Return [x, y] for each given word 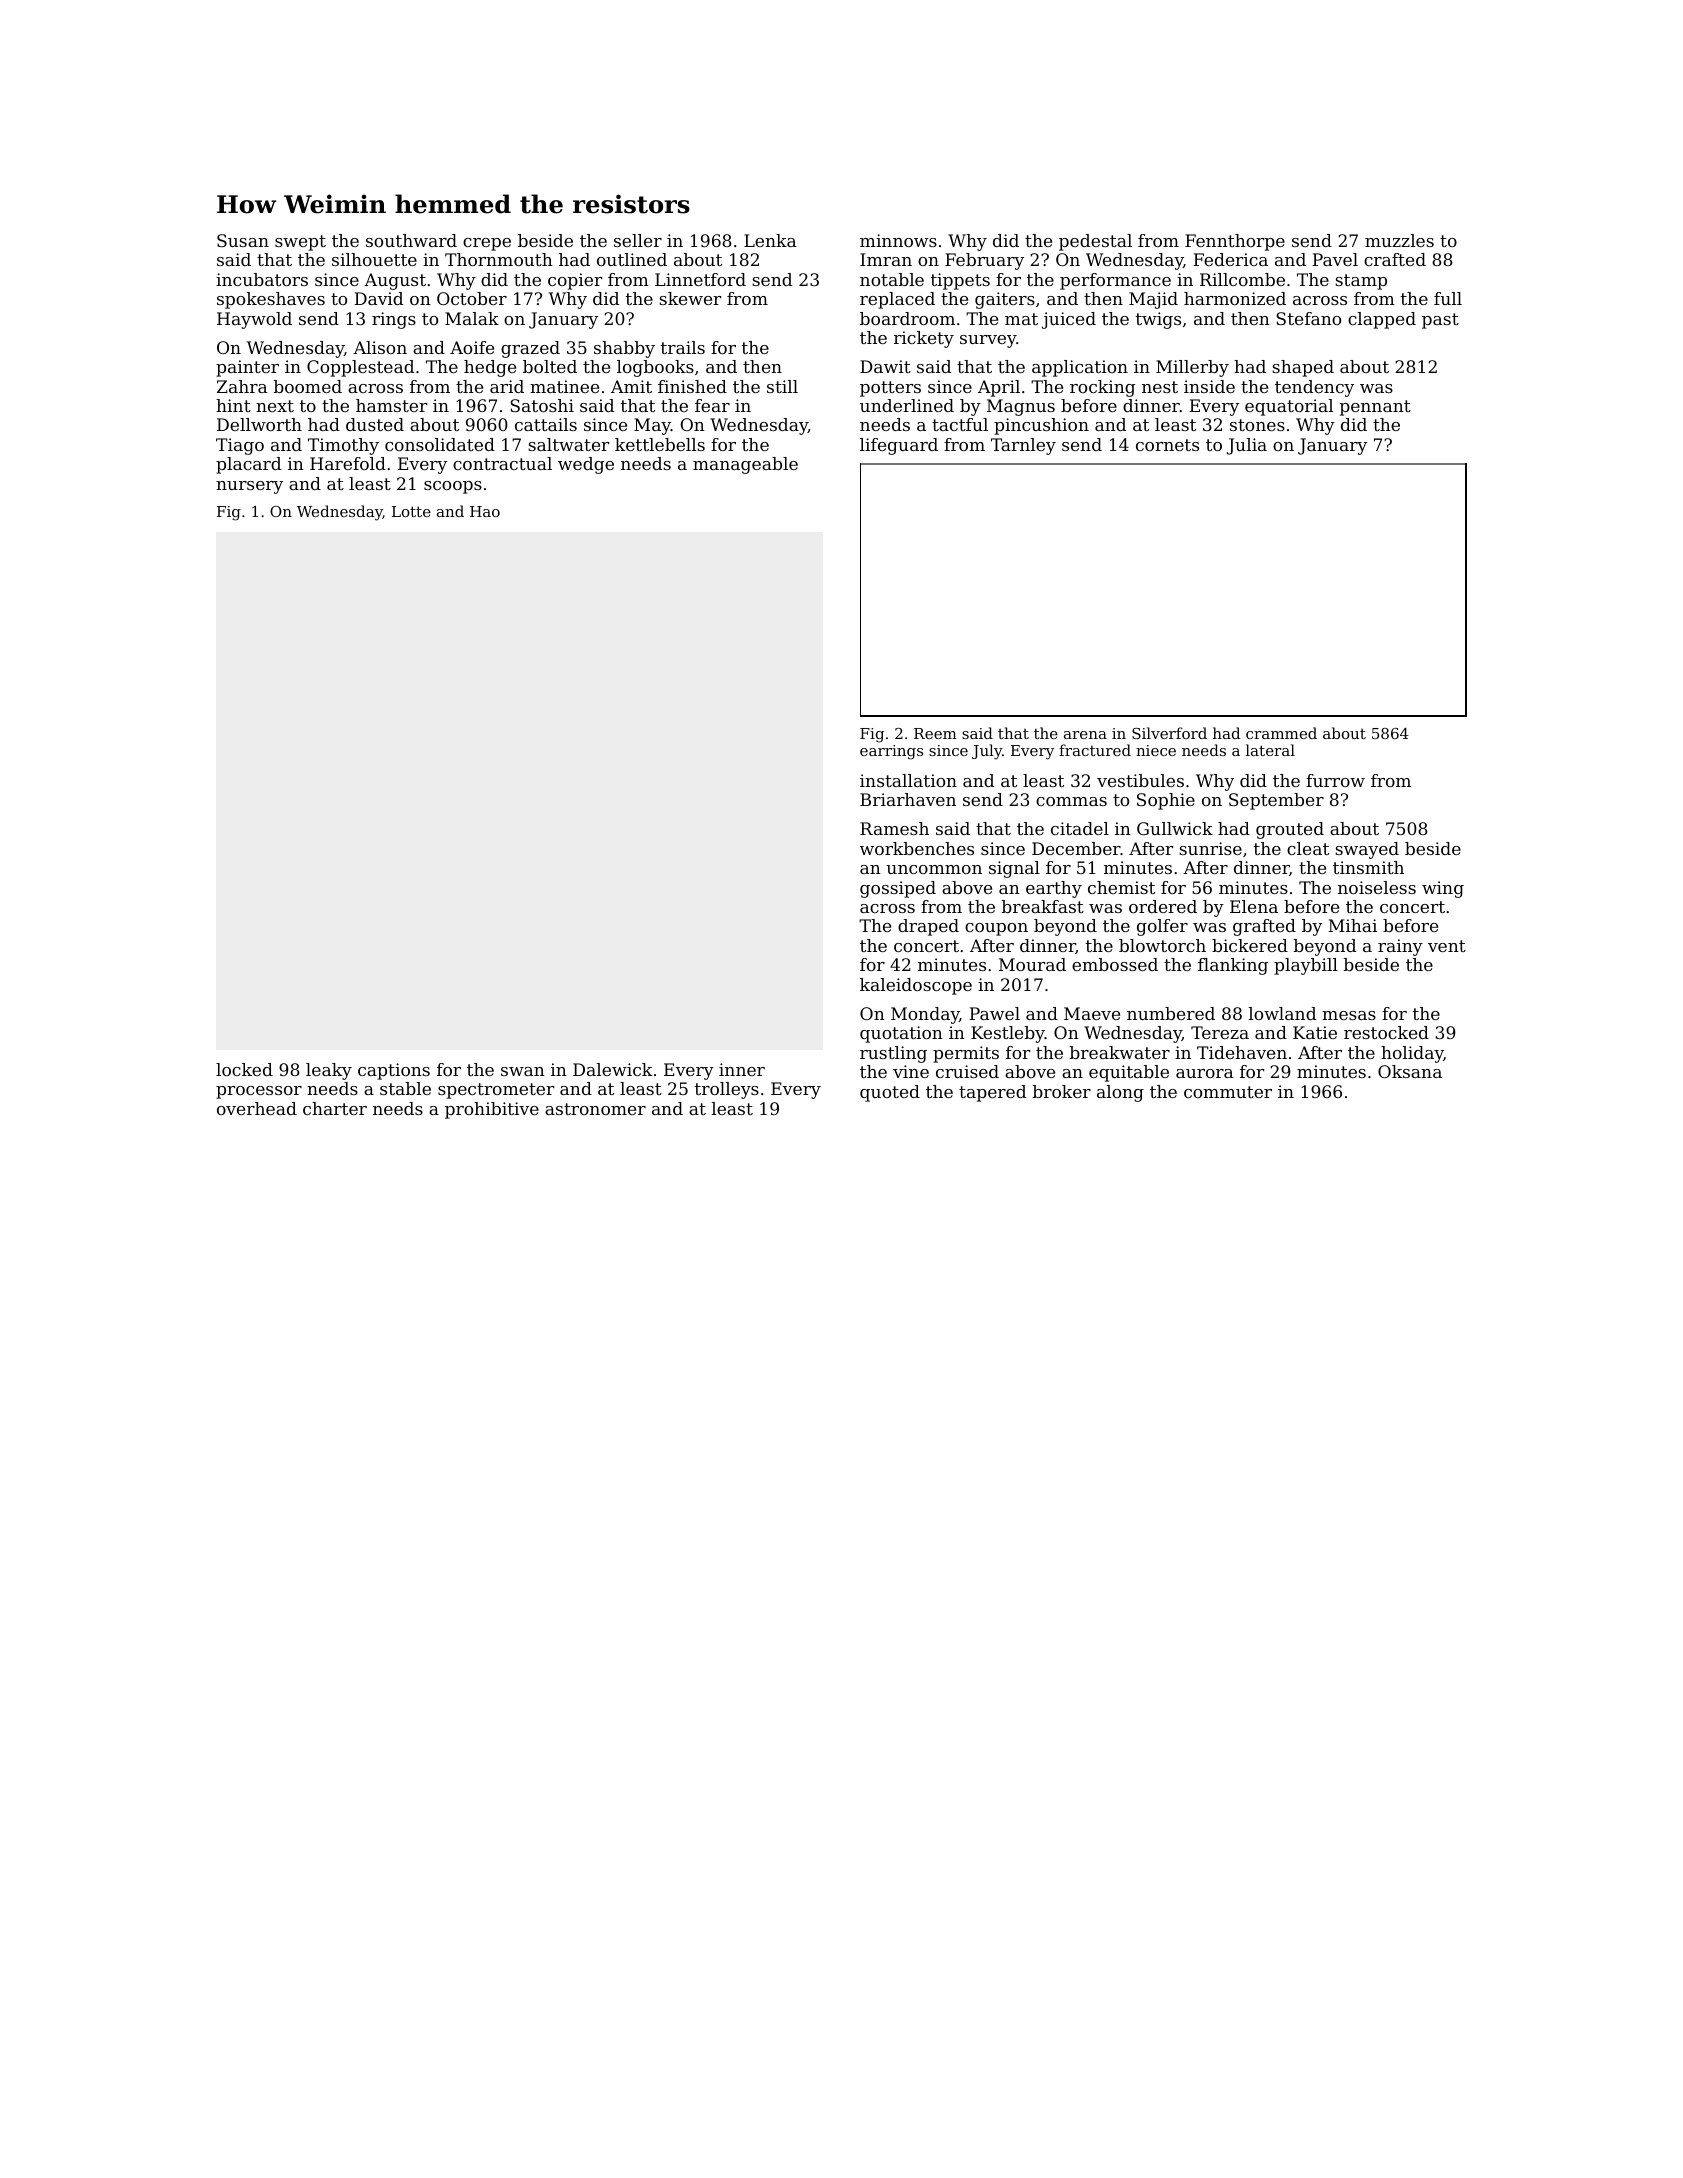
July [987, 752]
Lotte [411, 511]
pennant [1375, 408]
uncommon [934, 869]
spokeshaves [271, 300]
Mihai [1352, 925]
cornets [1167, 445]
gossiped [898, 889]
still [782, 386]
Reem [935, 733]
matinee [564, 386]
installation [908, 780]
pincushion [1041, 426]
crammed [1281, 733]
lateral [1270, 750]
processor [259, 1092]
